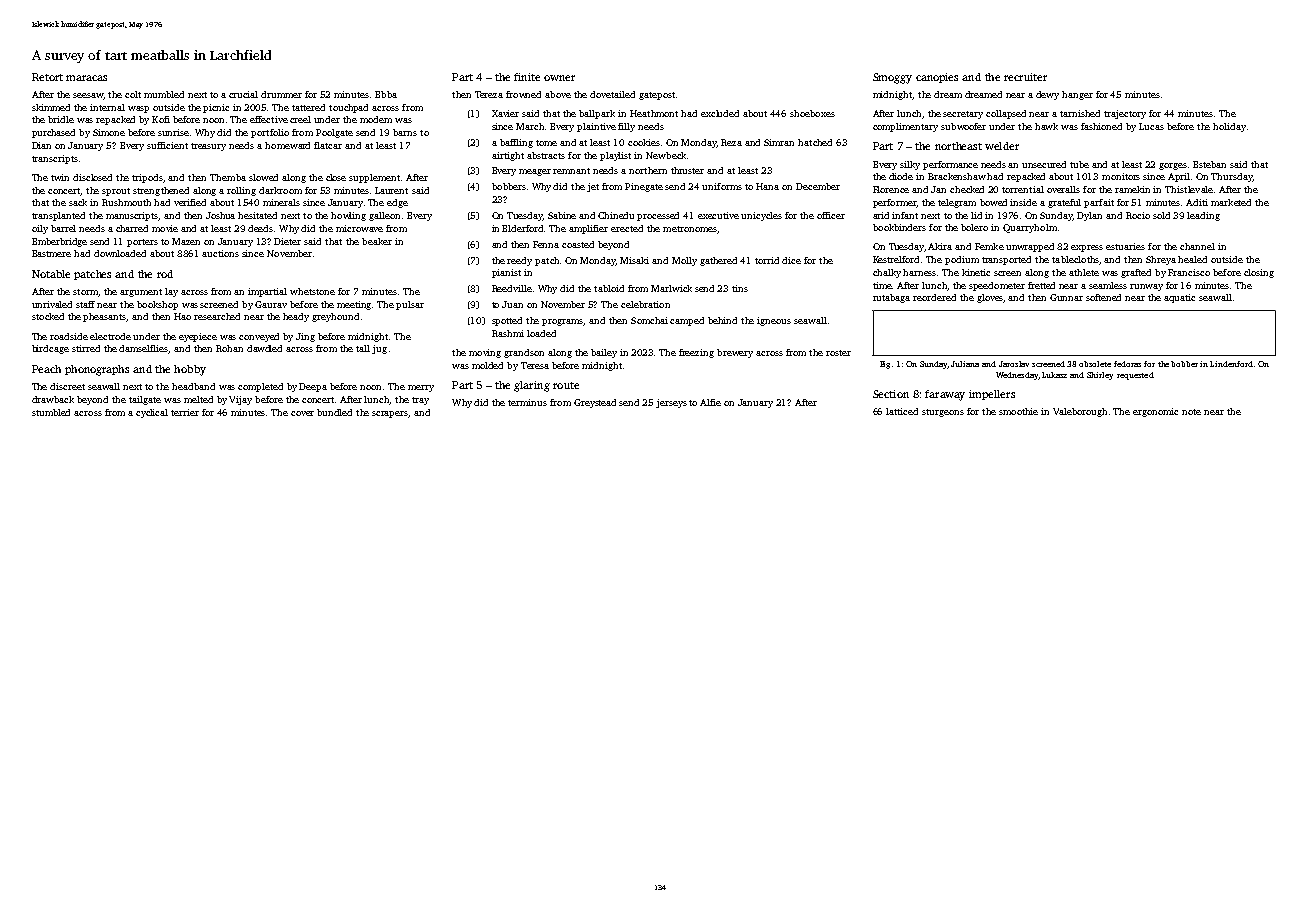  What do you see at coordinates (1231, 364) in the image?
I see `Lindenford` at bounding box center [1231, 364].
